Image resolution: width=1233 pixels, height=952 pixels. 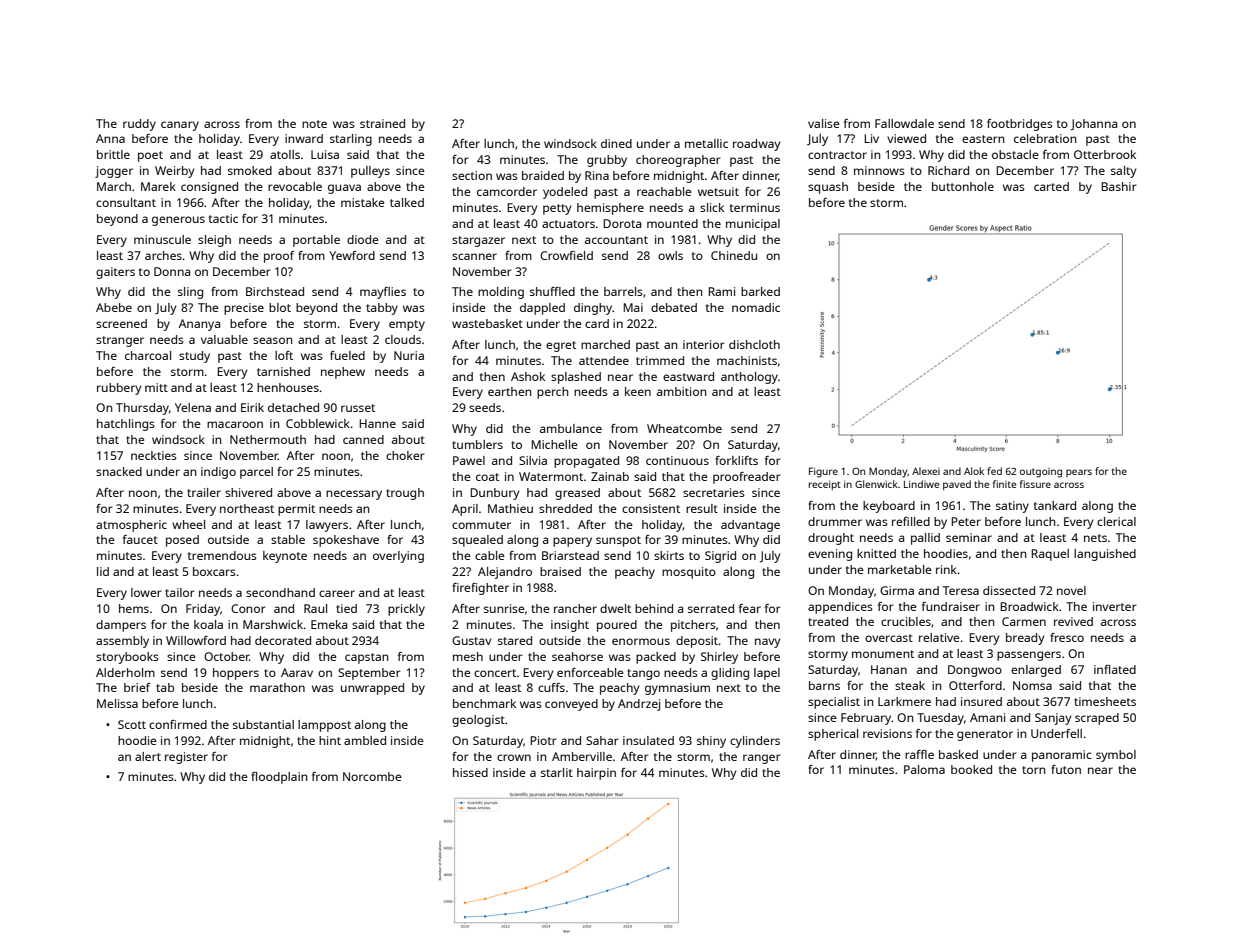 I want to click on Girma, so click(x=897, y=590).
